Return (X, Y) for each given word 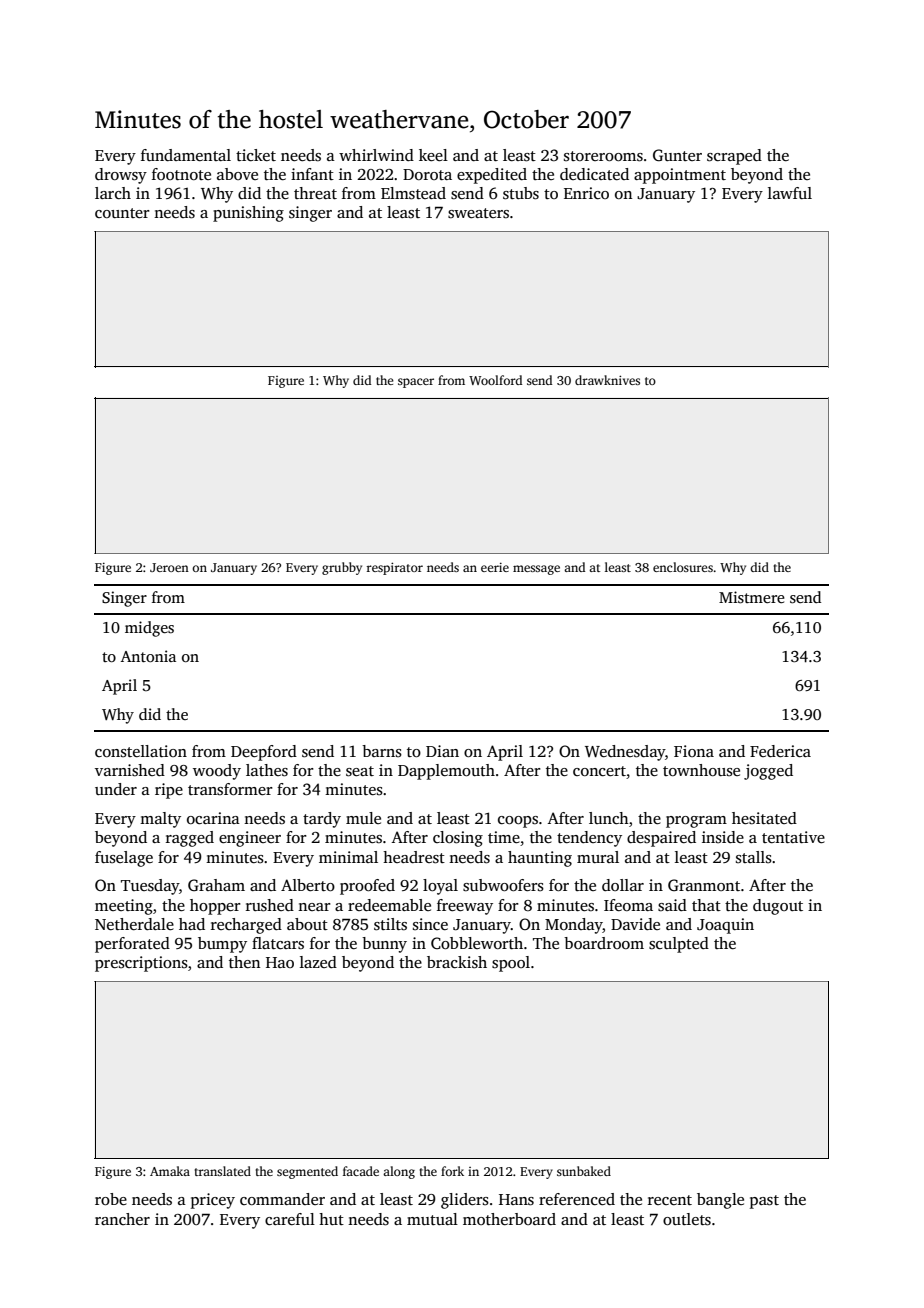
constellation (141, 751)
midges (149, 629)
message (536, 570)
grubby (342, 568)
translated (223, 1171)
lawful (790, 193)
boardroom (604, 943)
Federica (780, 751)
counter (122, 213)
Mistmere (752, 597)
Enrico (586, 193)
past (764, 1202)
